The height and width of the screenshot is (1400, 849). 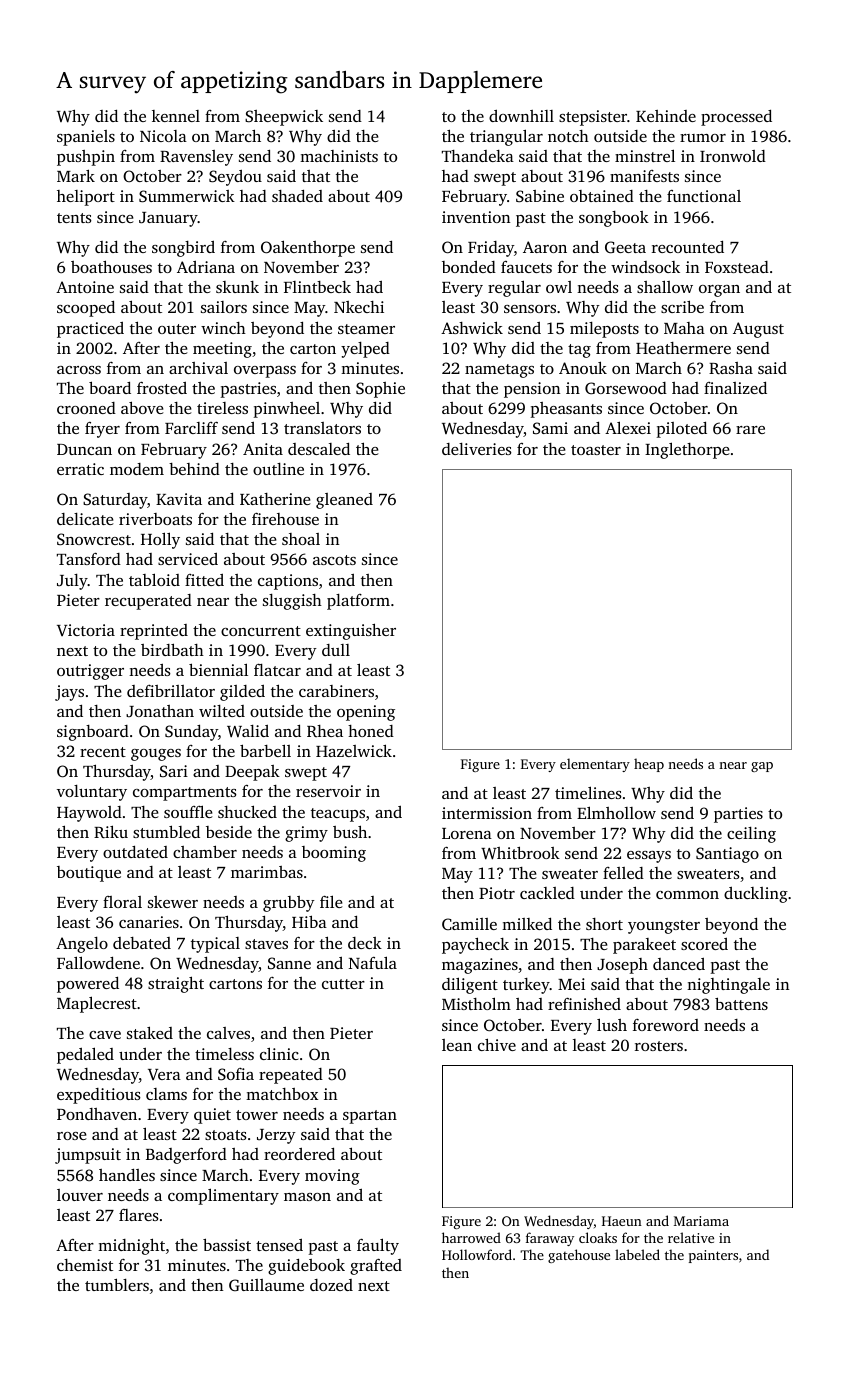 What do you see at coordinates (88, 985) in the screenshot?
I see `powered` at bounding box center [88, 985].
